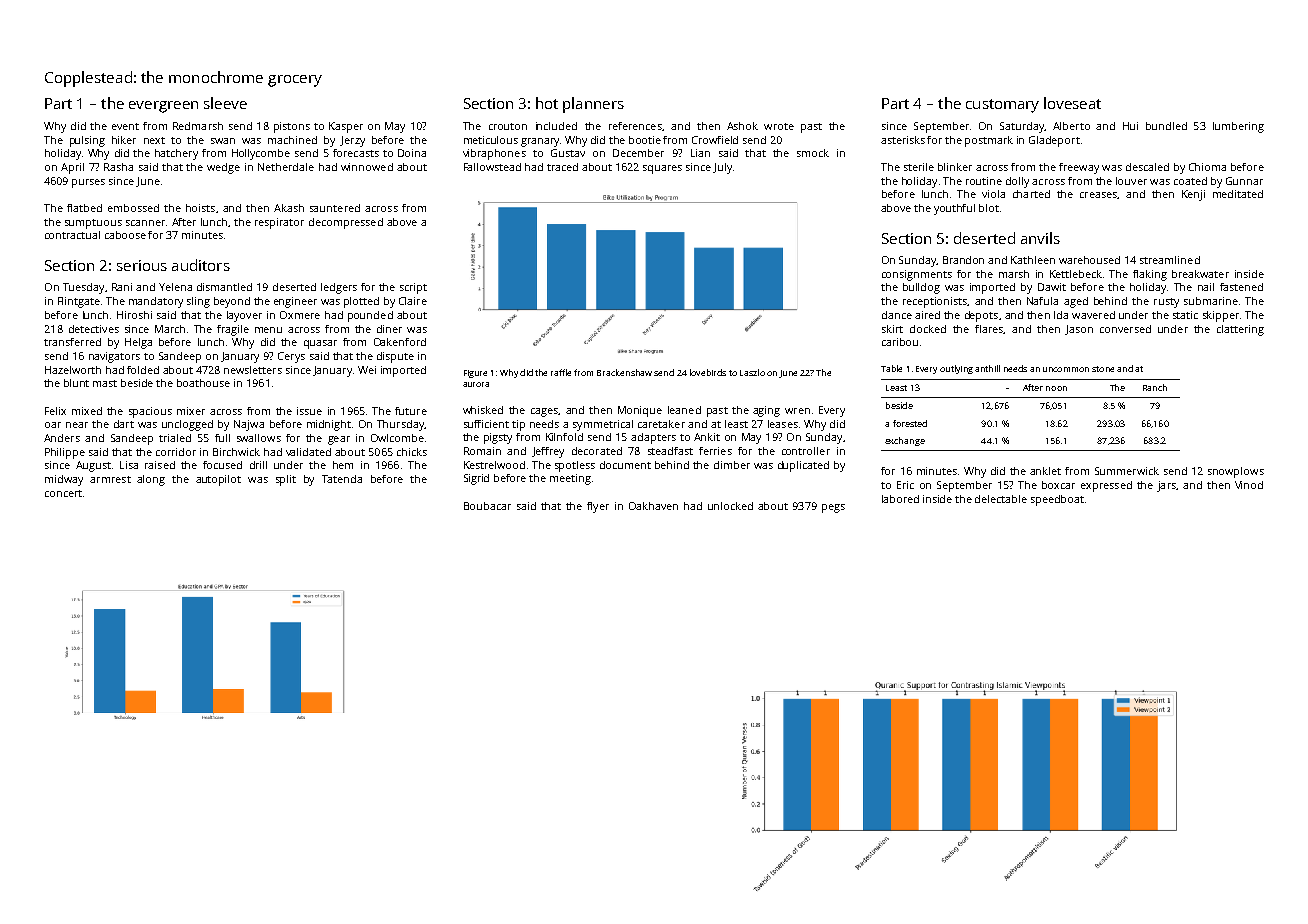 The height and width of the page is (924, 1308). I want to click on fragile, so click(233, 330).
